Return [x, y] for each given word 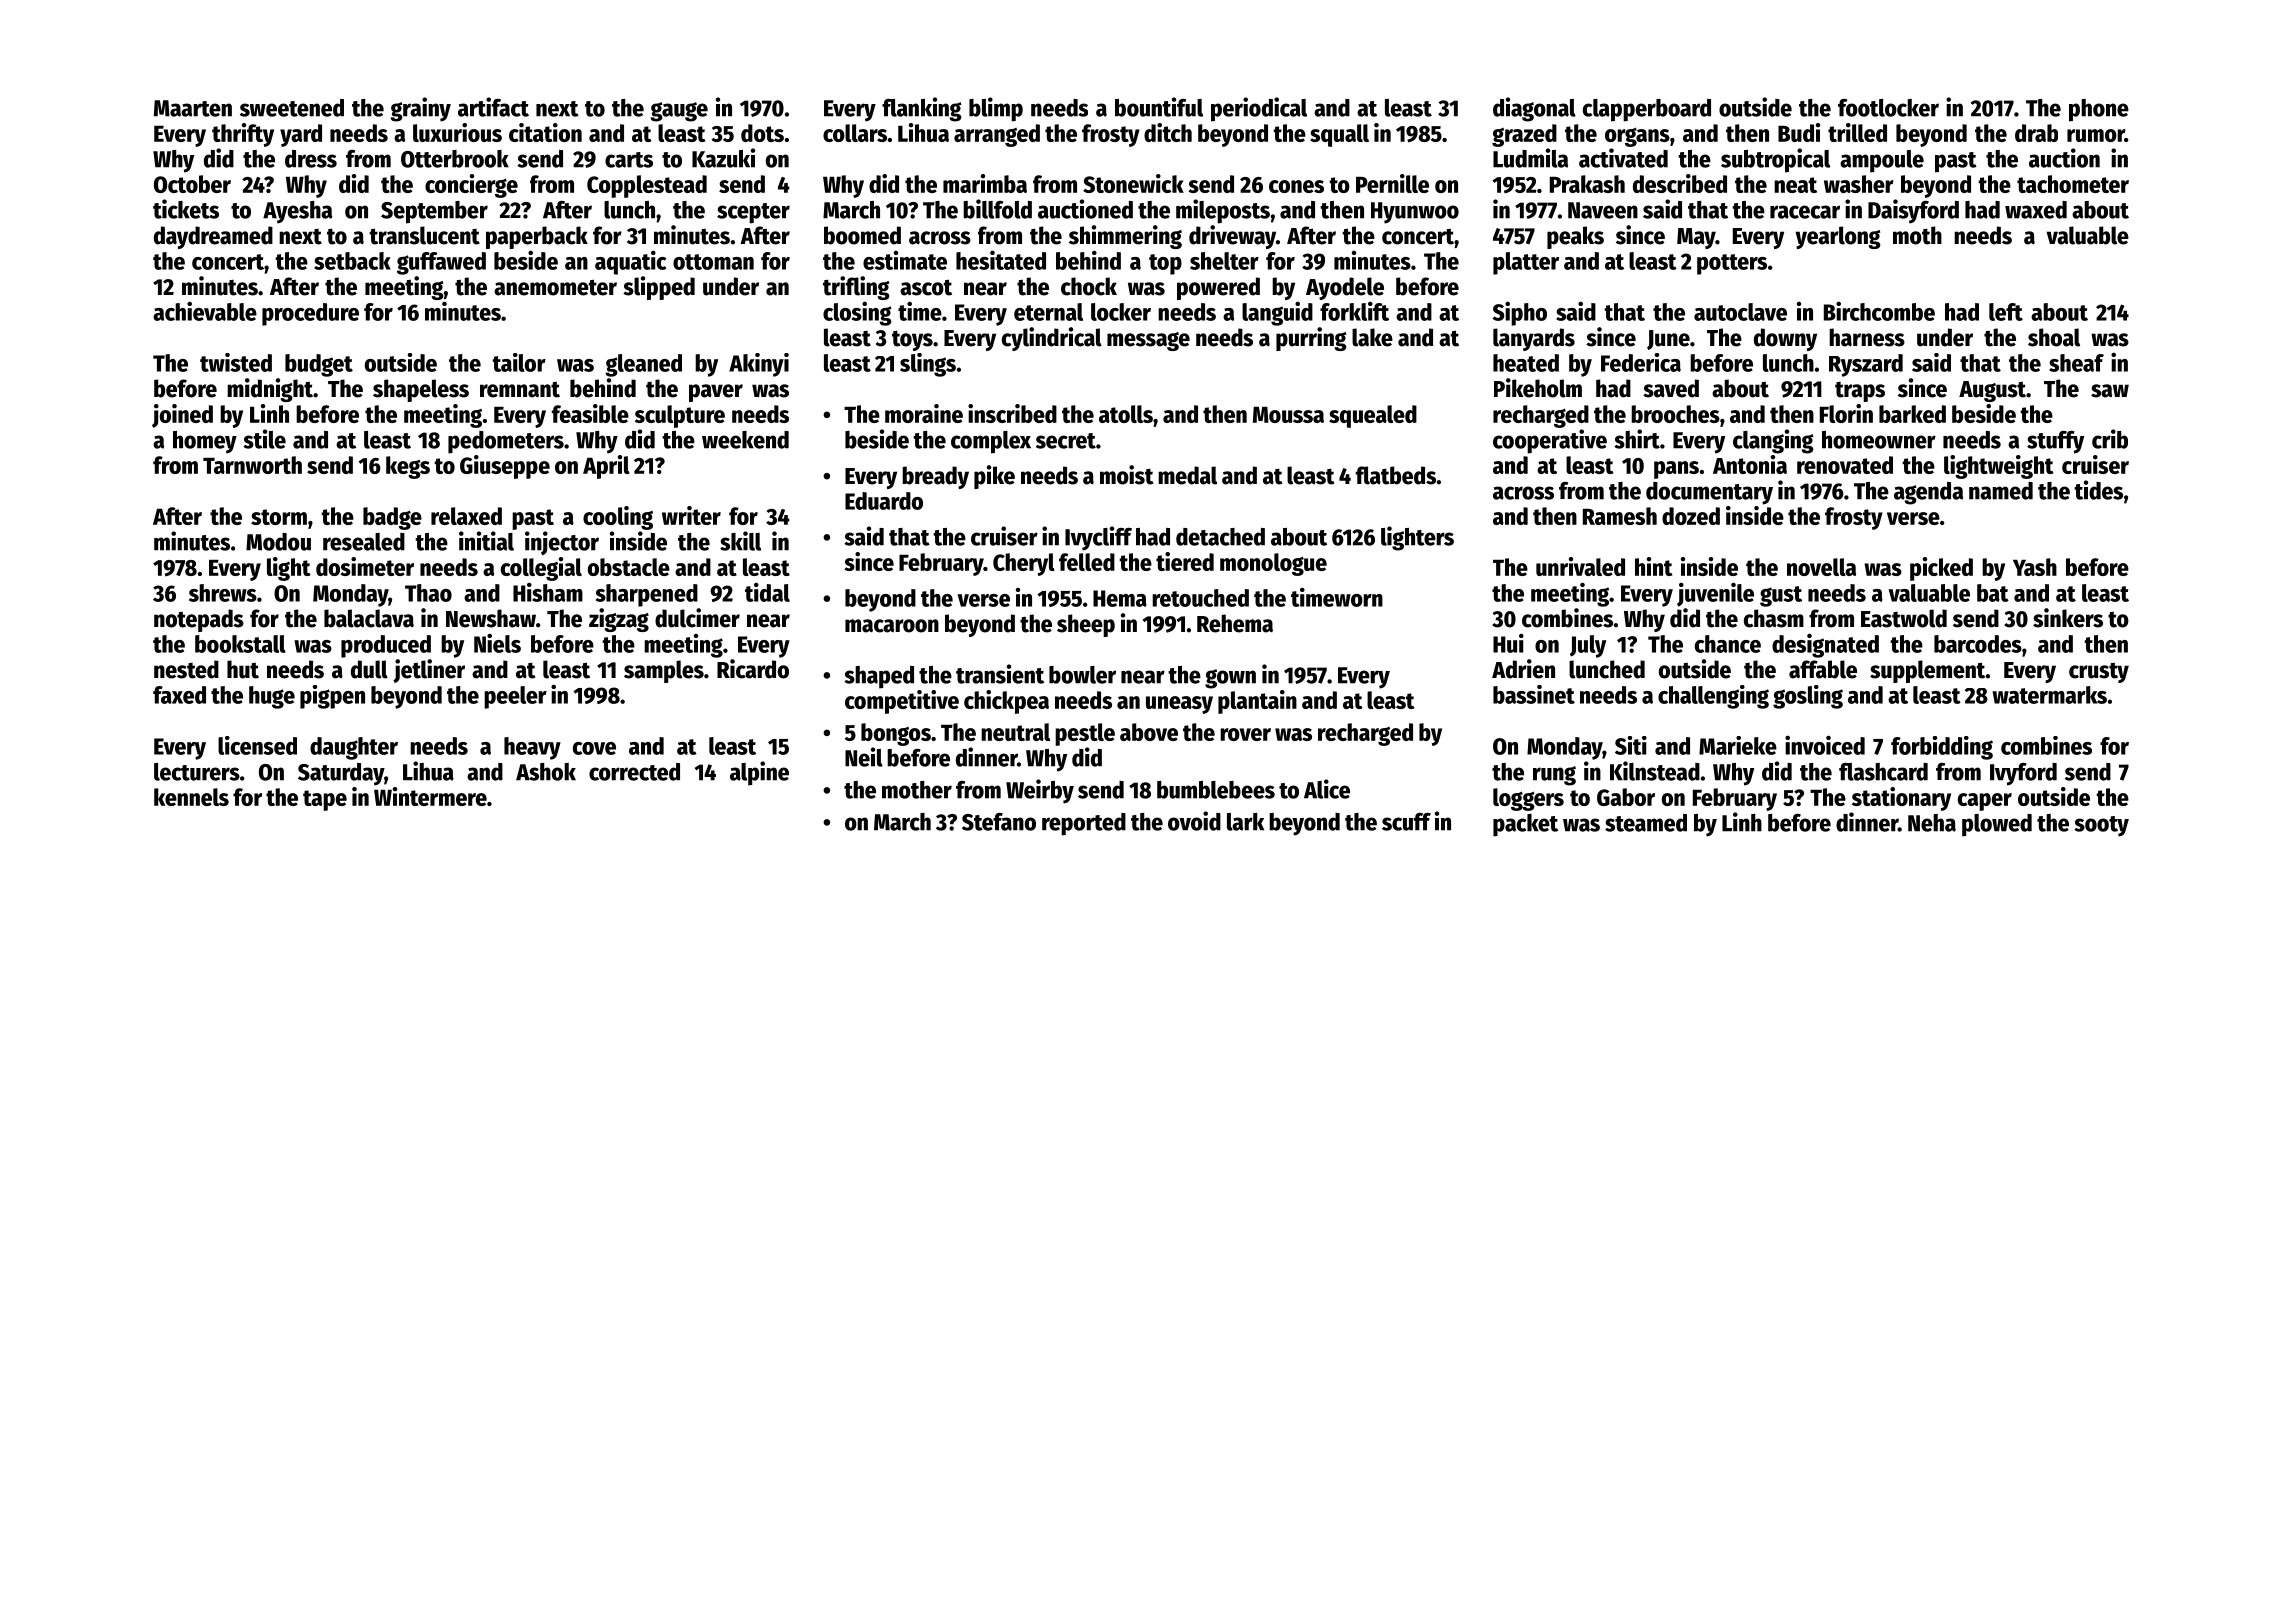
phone [2099, 110]
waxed [2036, 210]
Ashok [546, 772]
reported [1084, 824]
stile [264, 439]
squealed [1373, 416]
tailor [519, 362]
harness [1867, 337]
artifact [493, 107]
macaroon [892, 626]
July [1588, 646]
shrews [223, 593]
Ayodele [1345, 288]
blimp [996, 109]
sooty [2101, 826]
